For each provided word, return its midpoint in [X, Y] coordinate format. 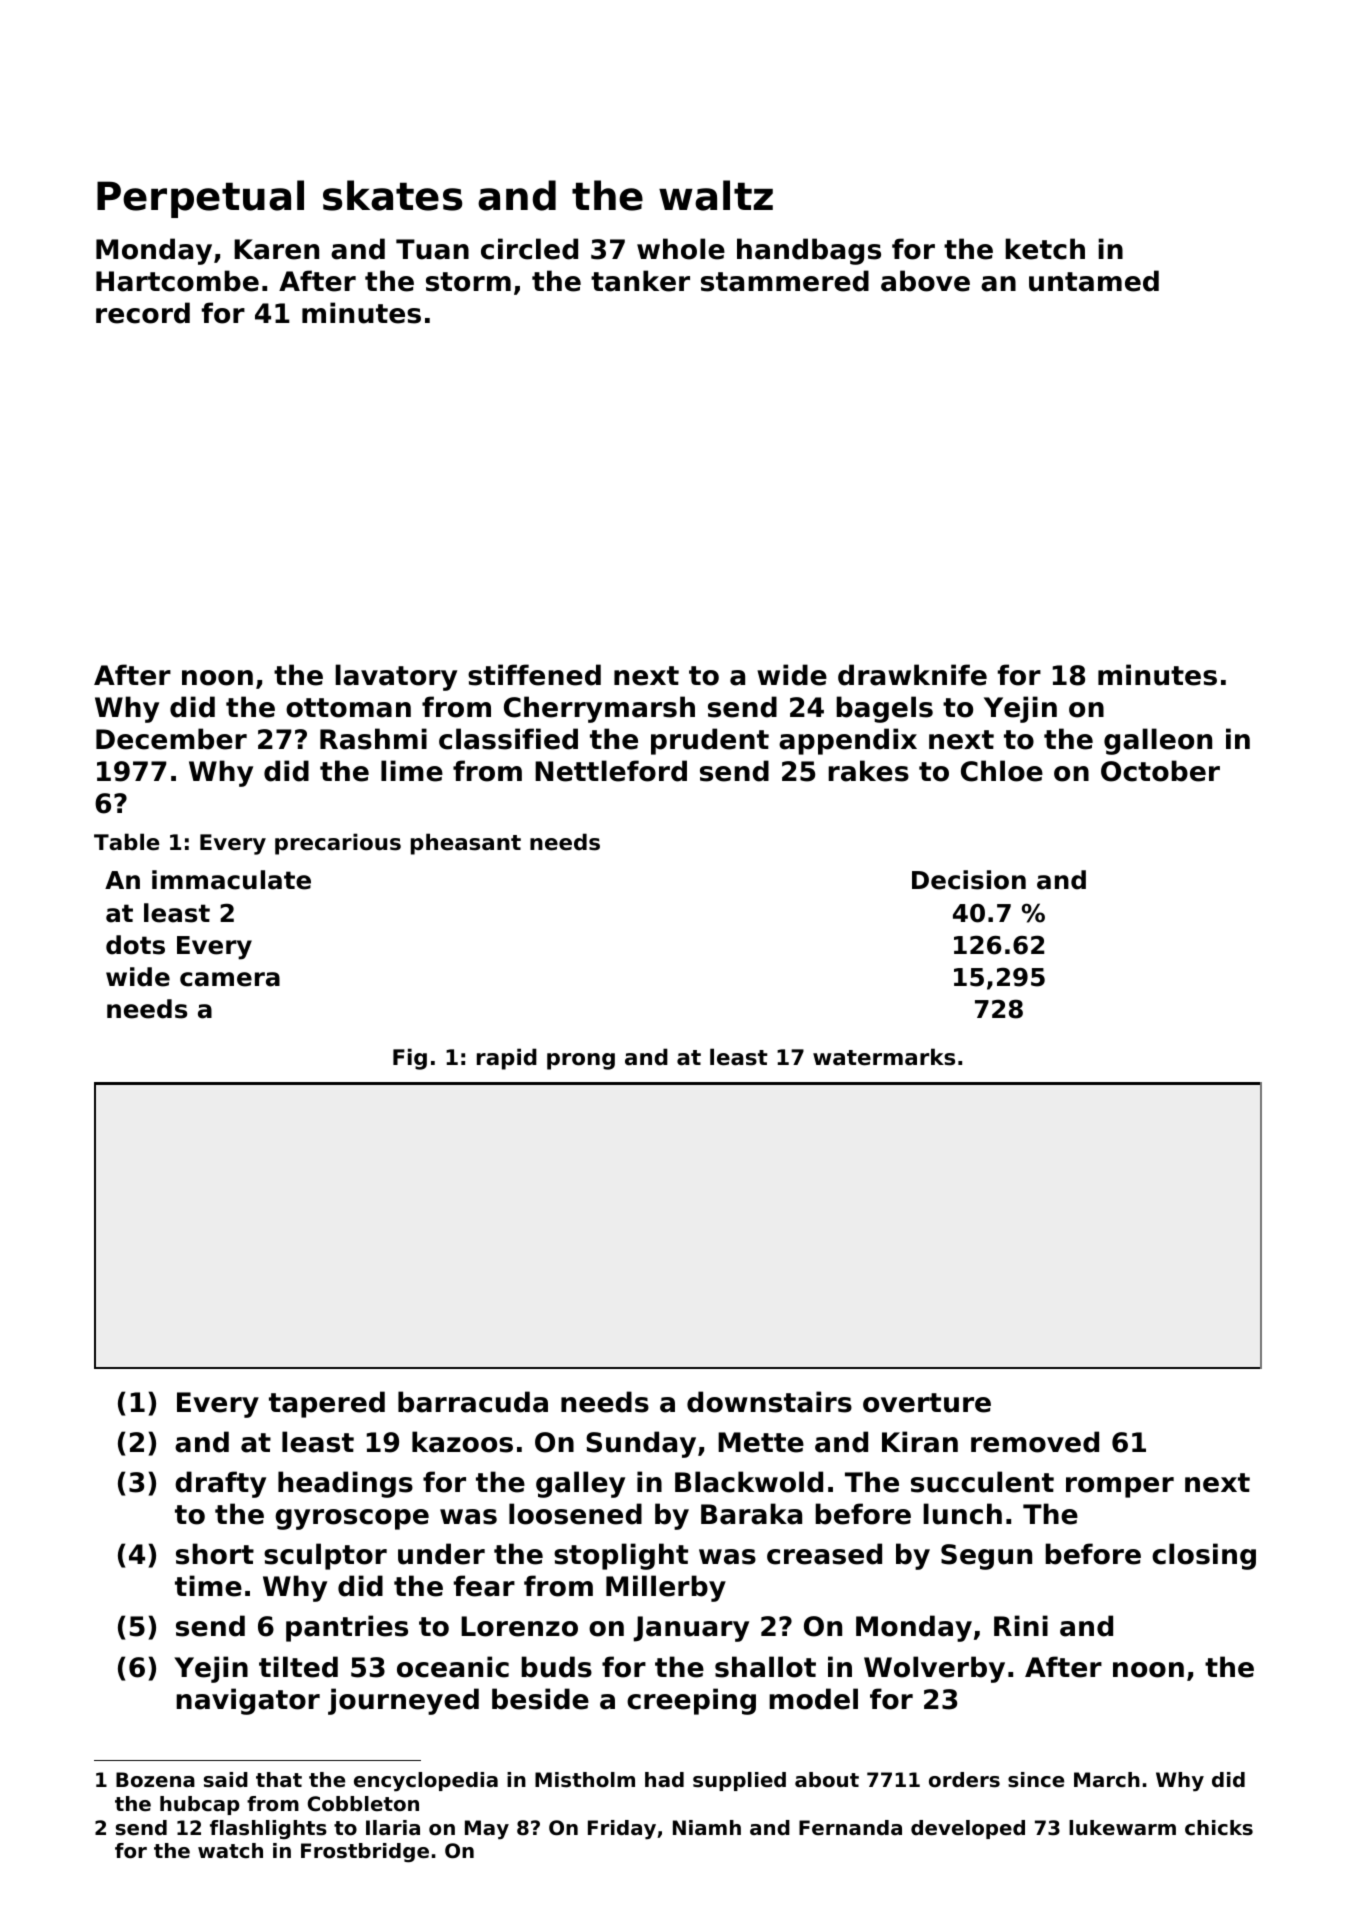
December [171, 739]
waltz [716, 195]
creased [824, 1554]
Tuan [432, 249]
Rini [1021, 1625]
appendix [848, 741]
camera [230, 979]
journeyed [403, 1701]
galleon [1158, 741]
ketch [1045, 249]
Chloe [1002, 771]
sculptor [325, 1556]
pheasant [466, 844]
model [813, 1699]
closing [1204, 1556]
